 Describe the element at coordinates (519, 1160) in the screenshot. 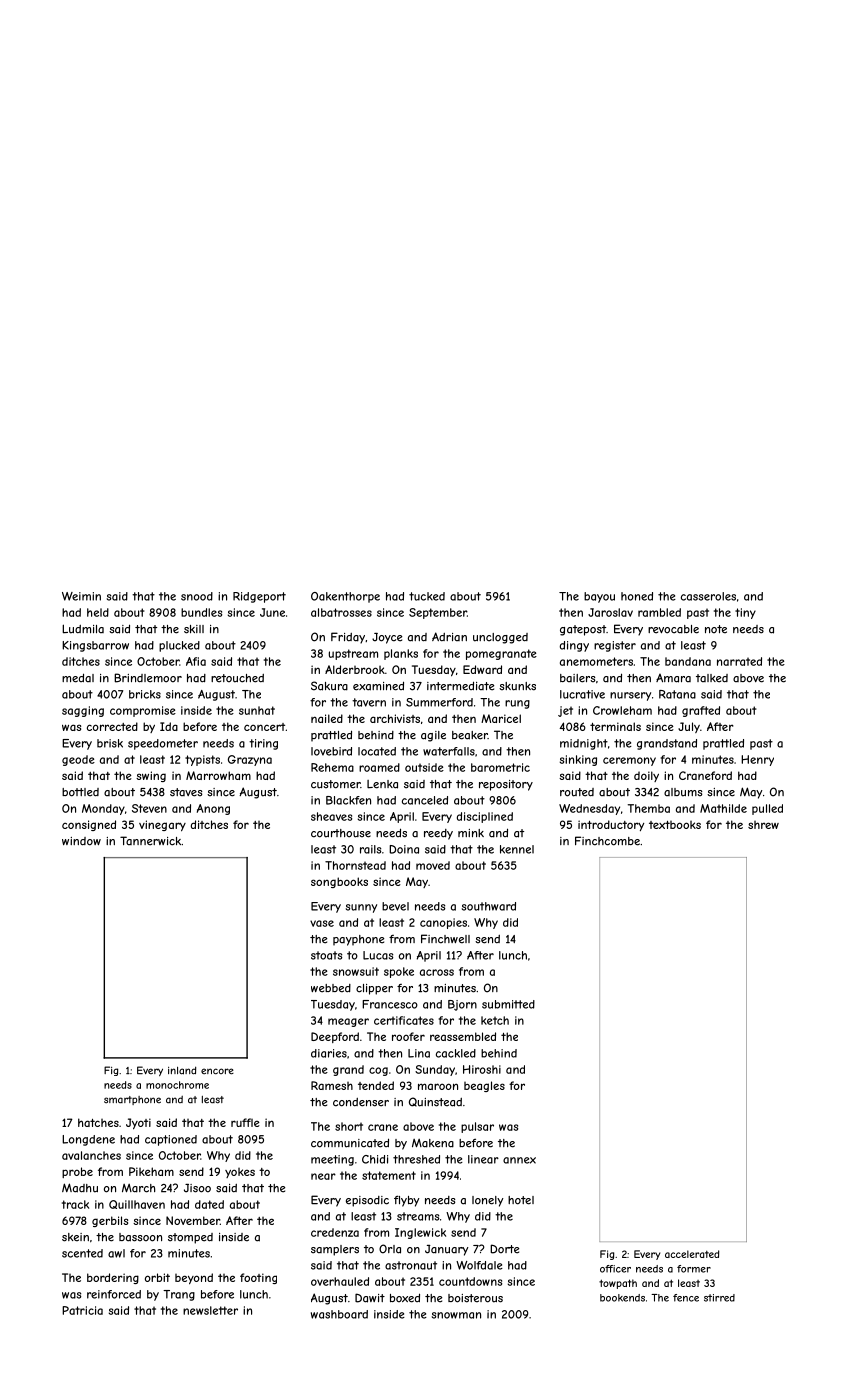

I see `annex` at that location.
